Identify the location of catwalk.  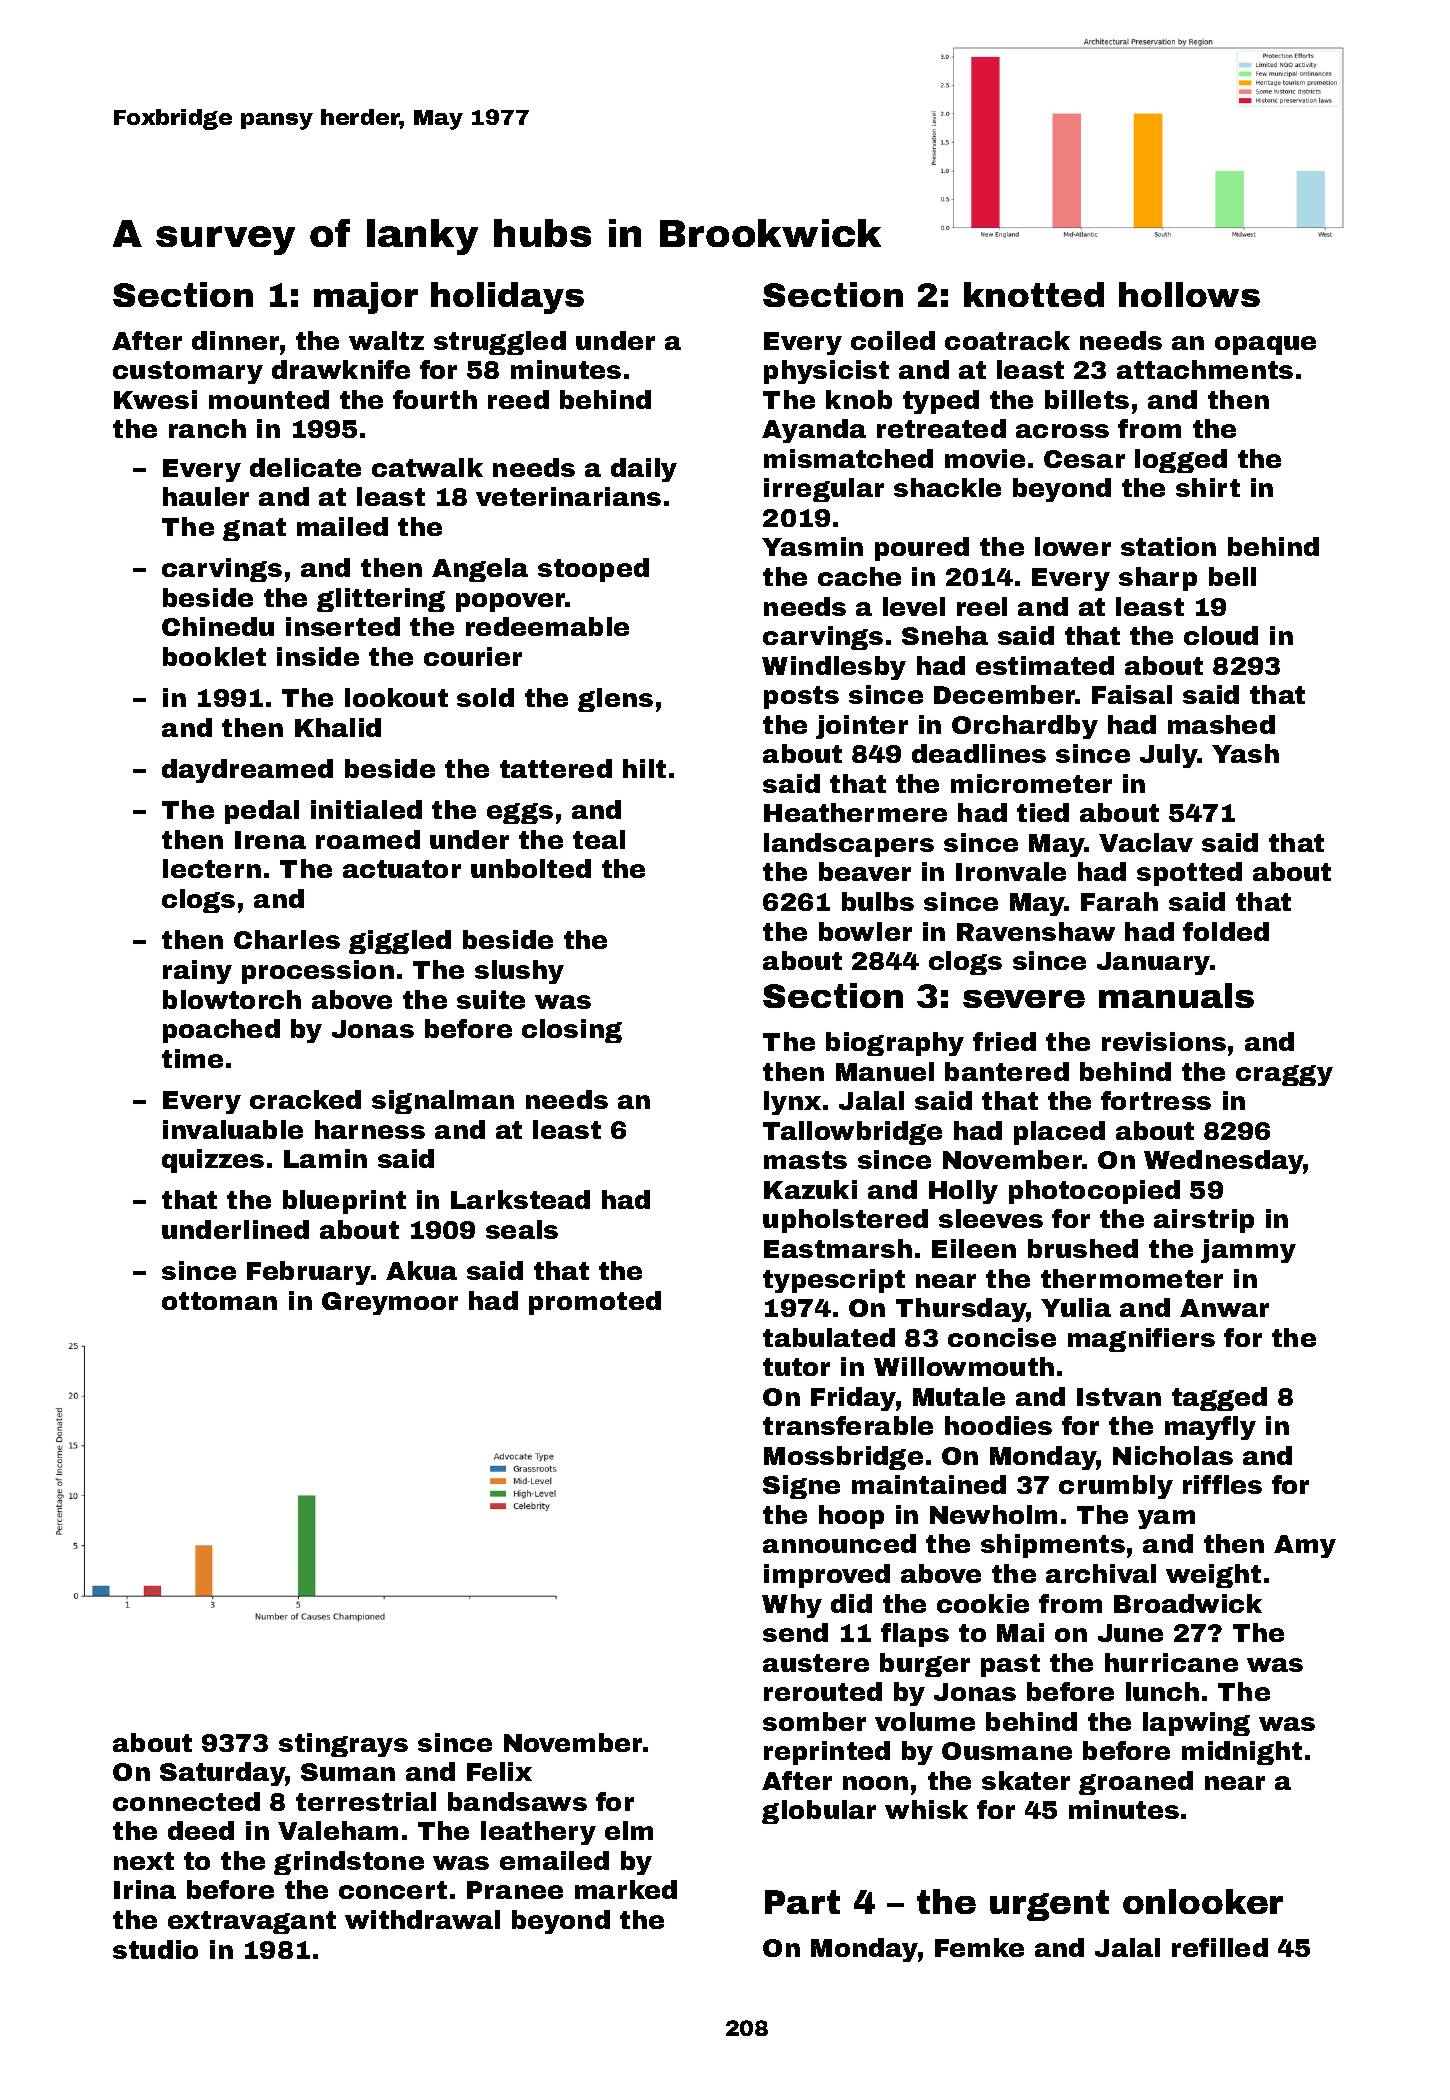
(427, 467).
